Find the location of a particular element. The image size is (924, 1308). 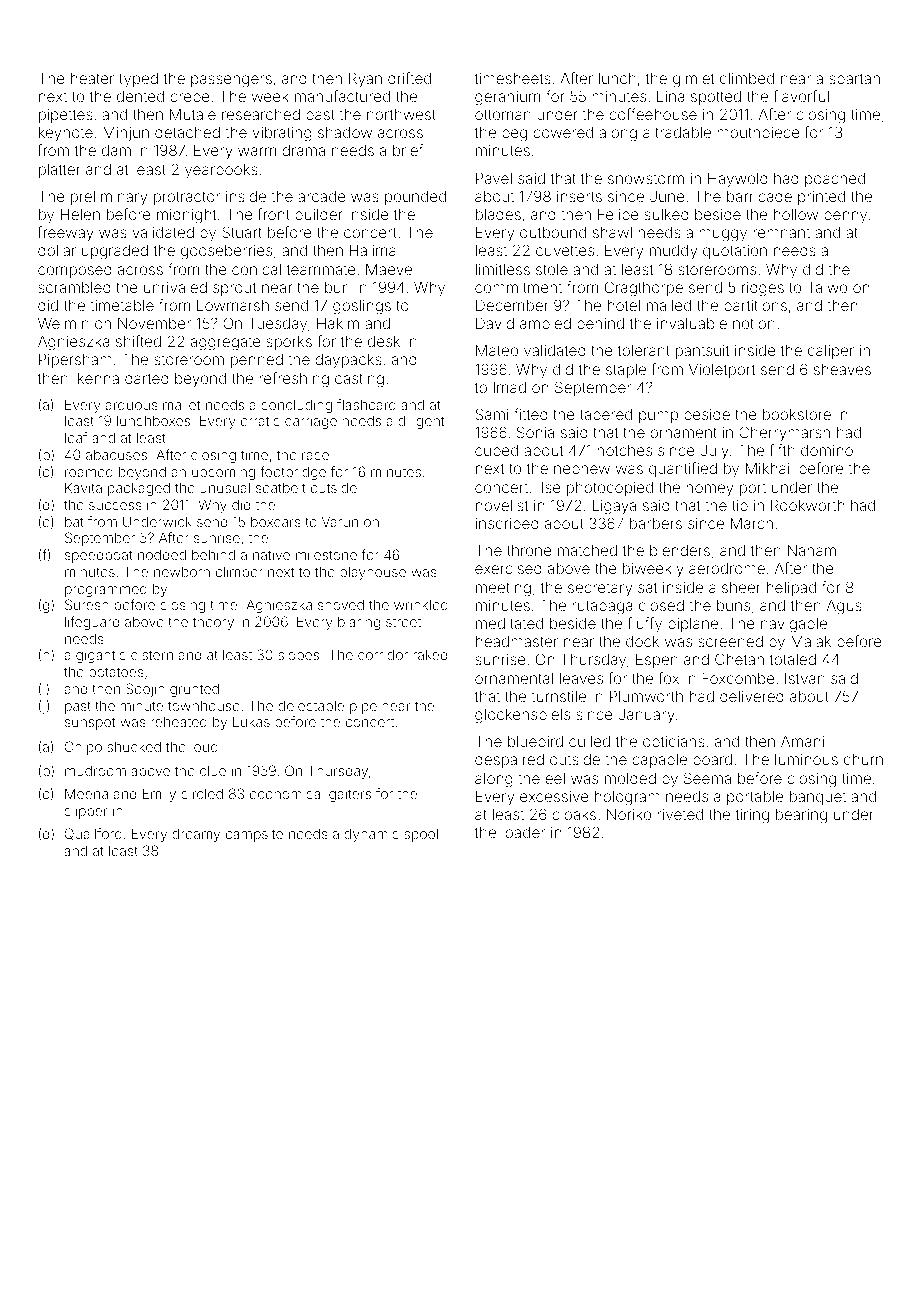

headmaster is located at coordinates (517, 641).
